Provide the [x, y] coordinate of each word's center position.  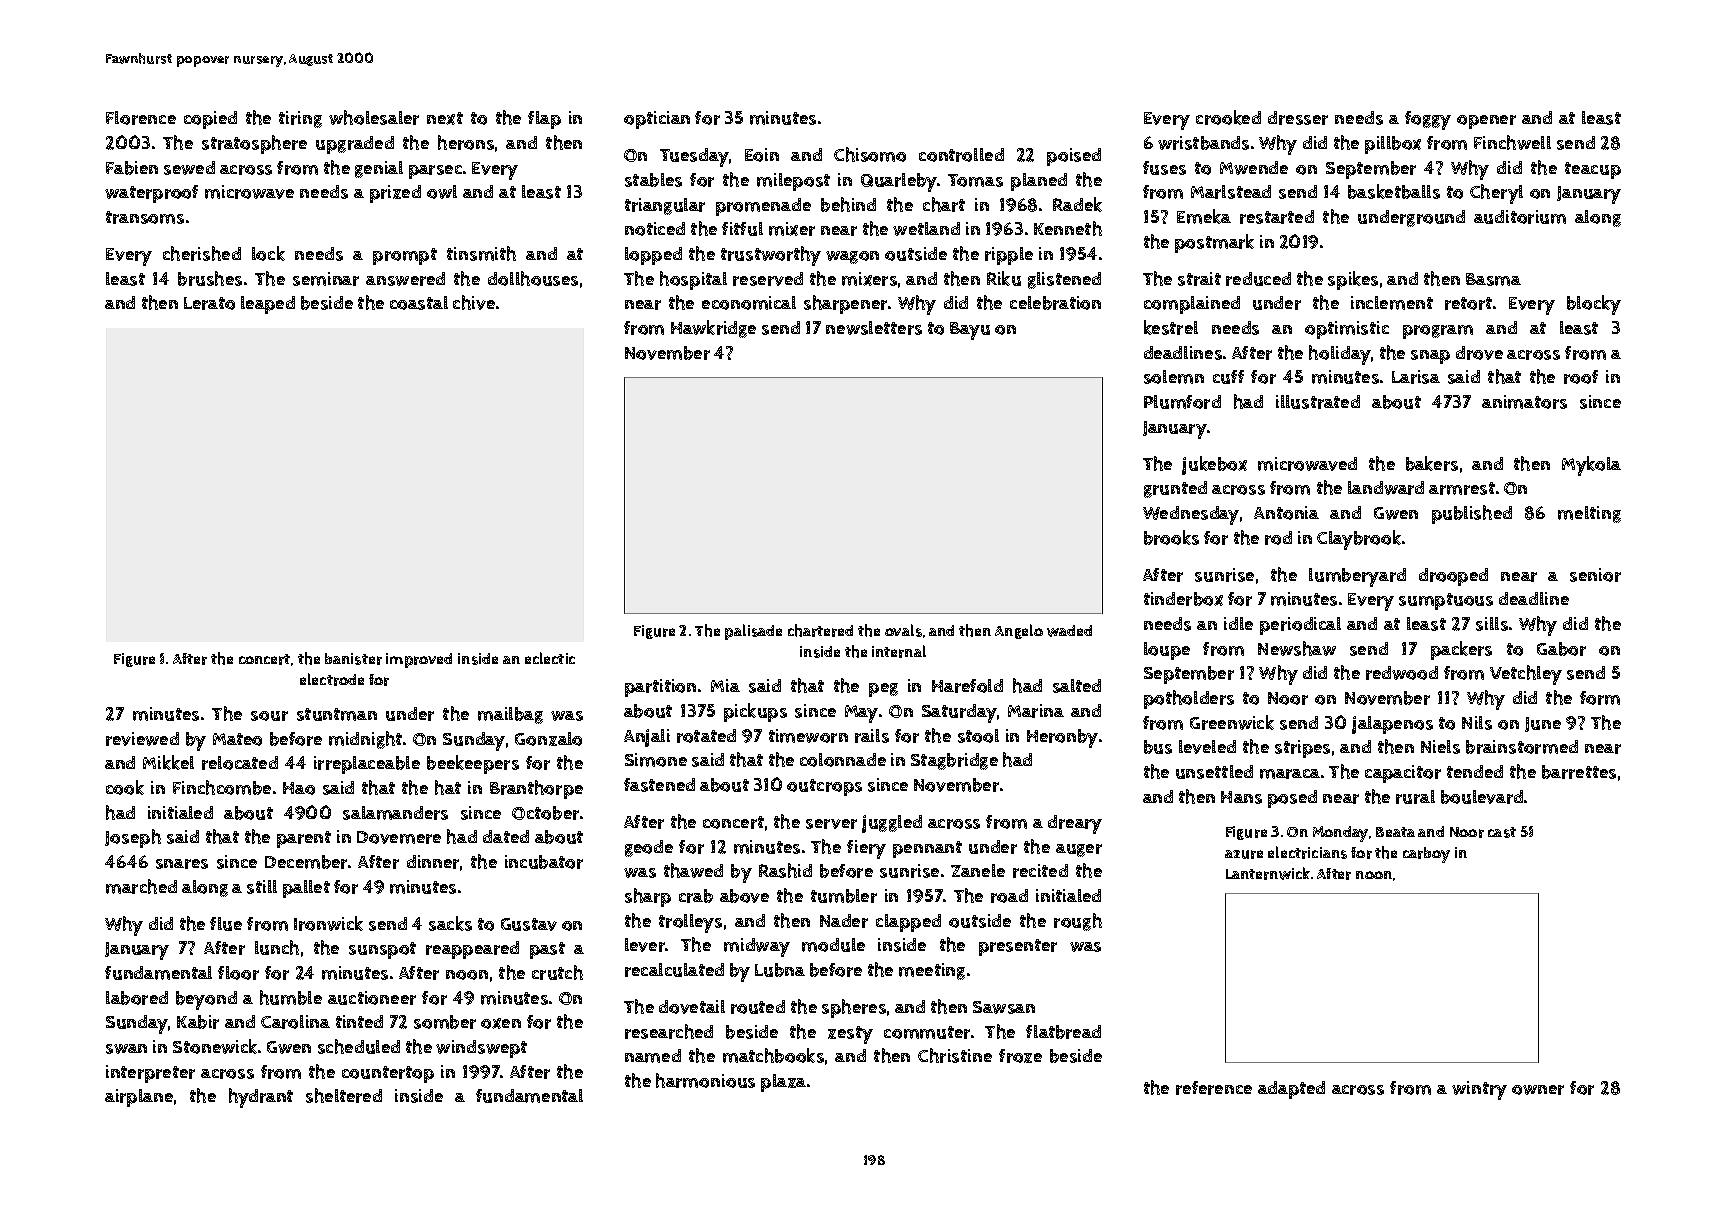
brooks [1171, 537]
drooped [1453, 577]
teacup [1593, 170]
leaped [268, 305]
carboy [1426, 855]
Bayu [970, 331]
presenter [1018, 947]
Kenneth [1068, 228]
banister [353, 659]
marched [141, 886]
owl [442, 192]
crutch [557, 972]
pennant [927, 849]
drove [1479, 353]
